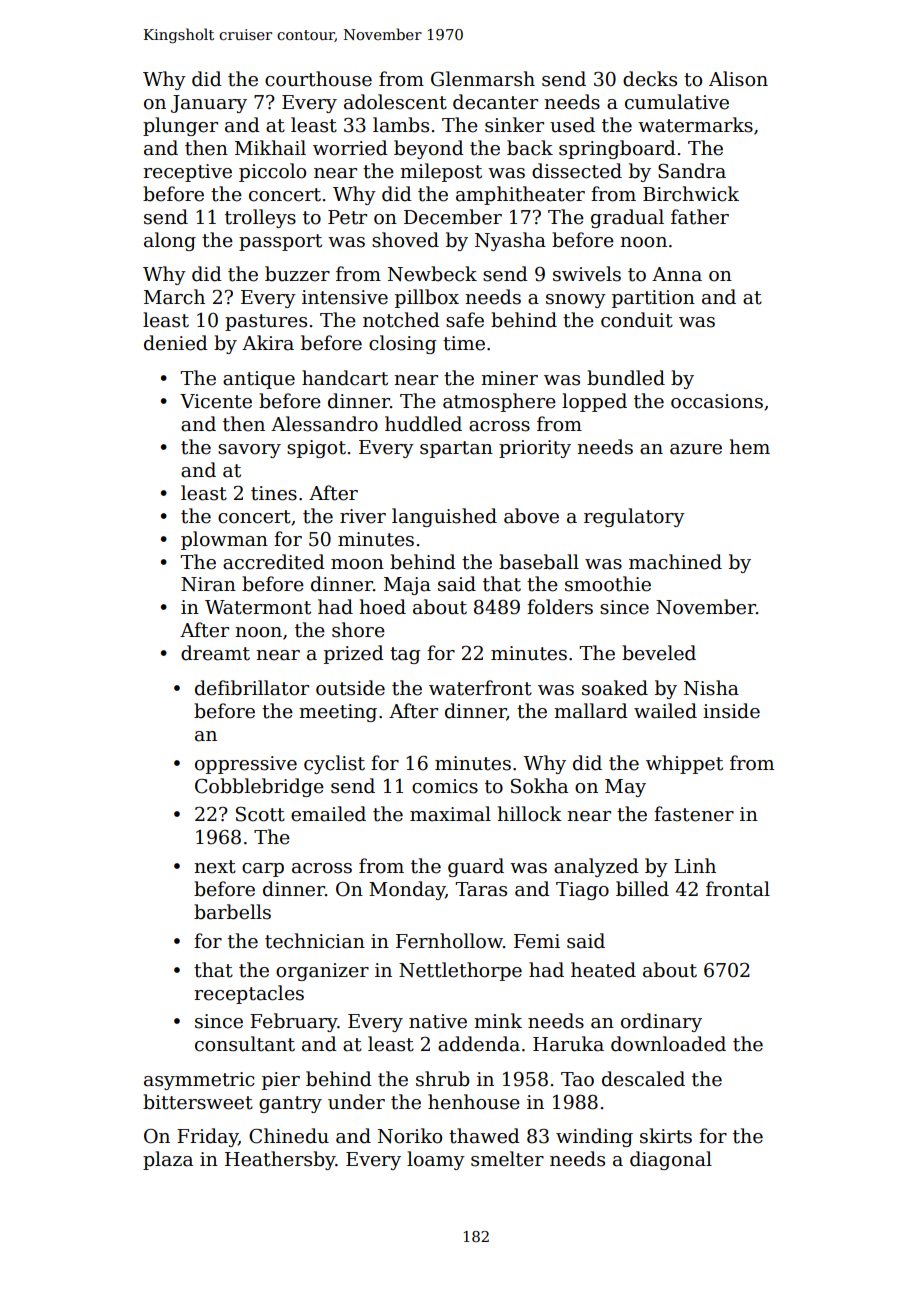 The width and height of the screenshot is (924, 1314). I want to click on accredited, so click(274, 562).
